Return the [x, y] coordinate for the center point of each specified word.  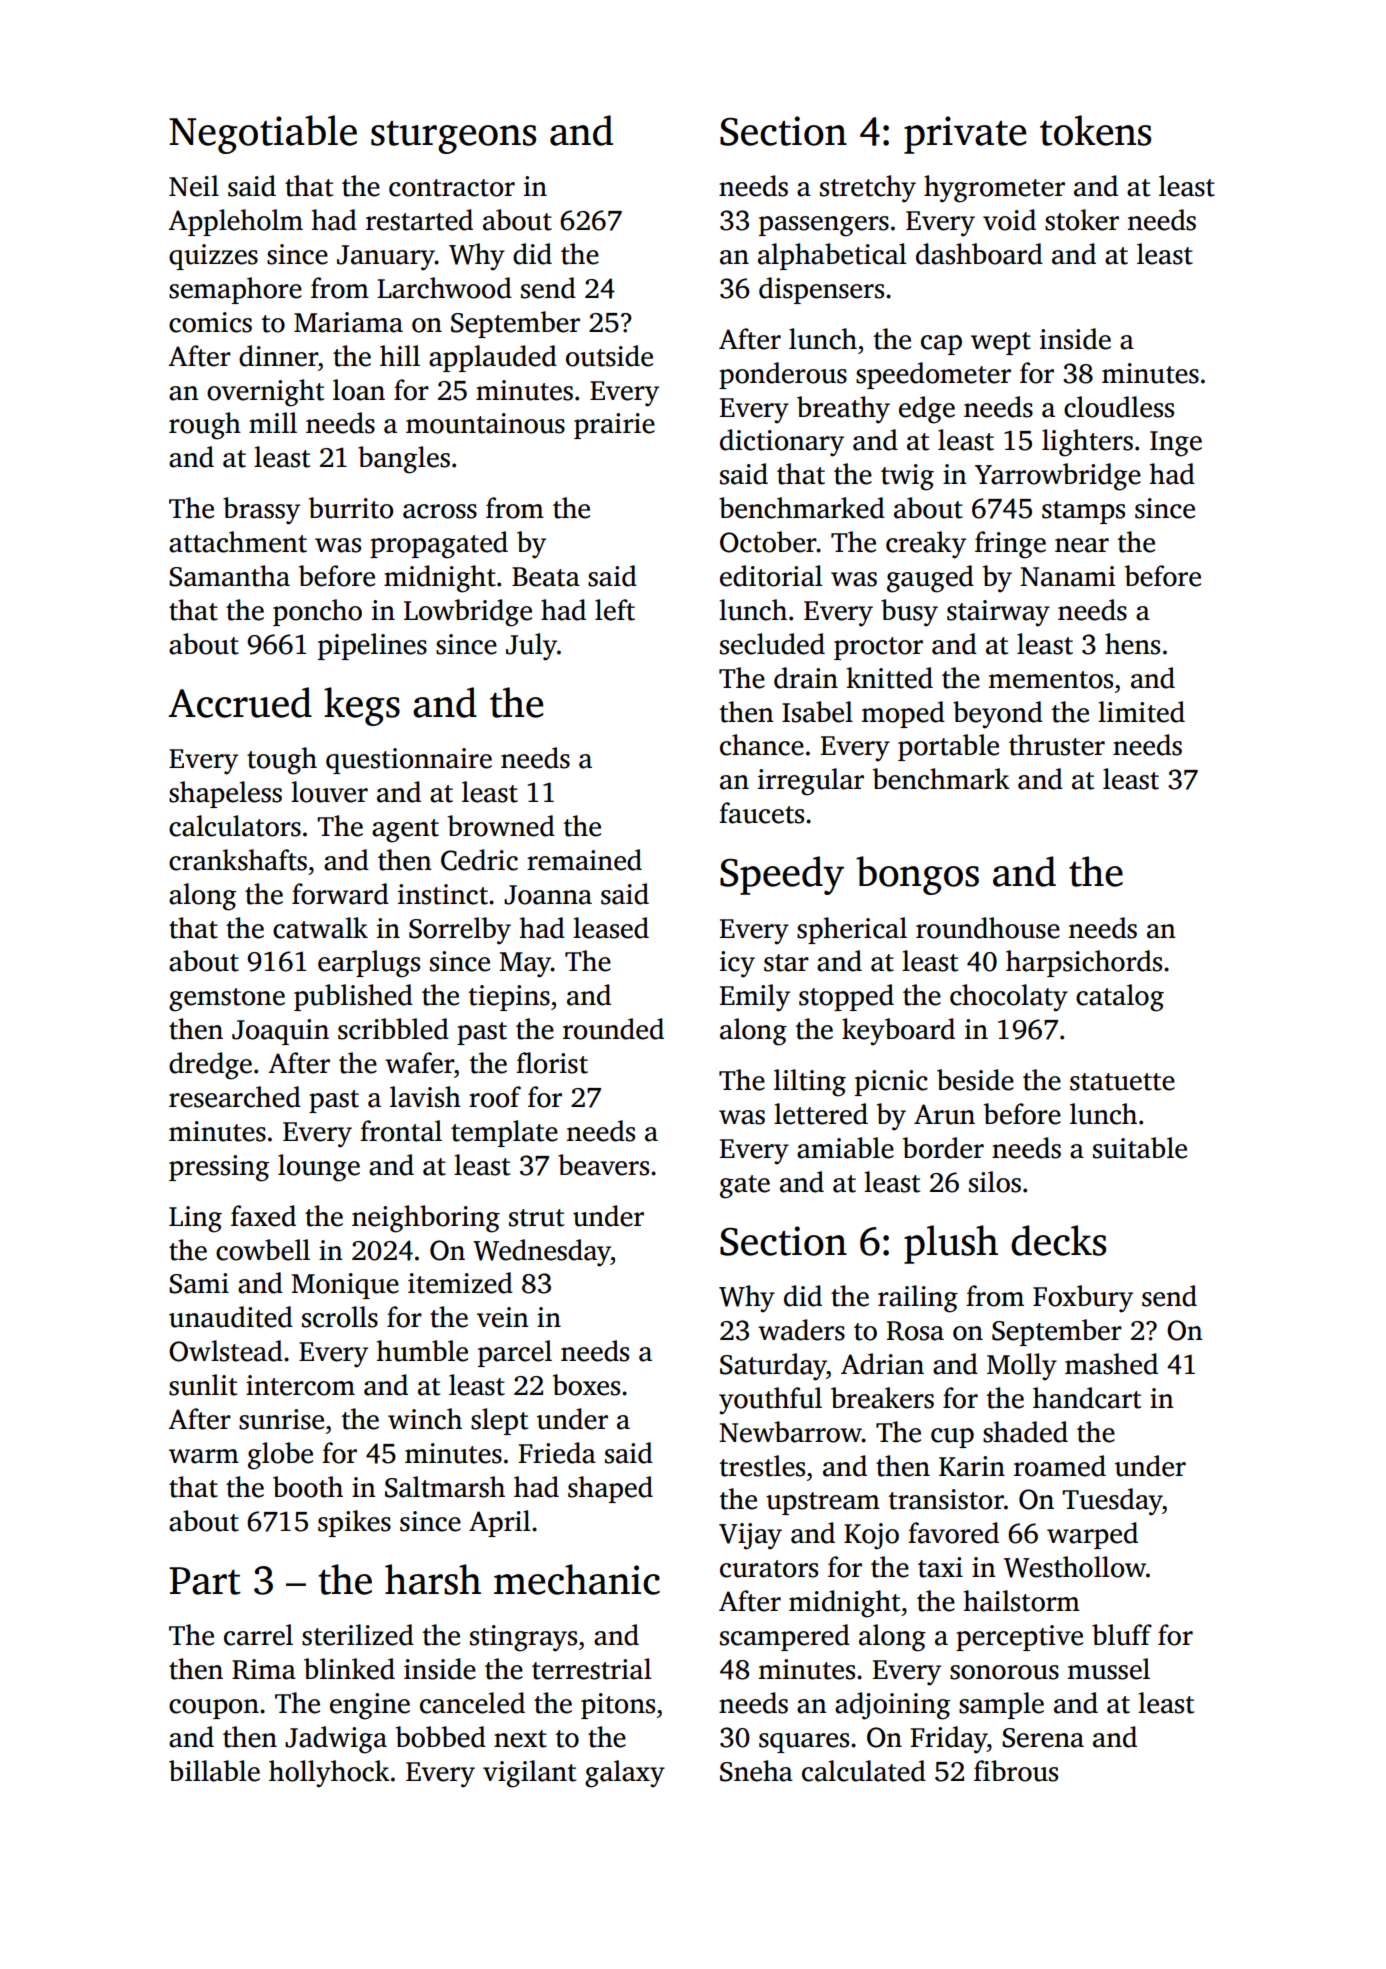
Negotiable [263, 134]
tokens [1095, 130]
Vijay [750, 1536]
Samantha [229, 576]
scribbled [393, 1029]
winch [425, 1419]
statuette [1122, 1082]
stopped [846, 997]
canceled [472, 1703]
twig [907, 477]
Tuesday [1112, 1502]
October [768, 542]
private [965, 135]
